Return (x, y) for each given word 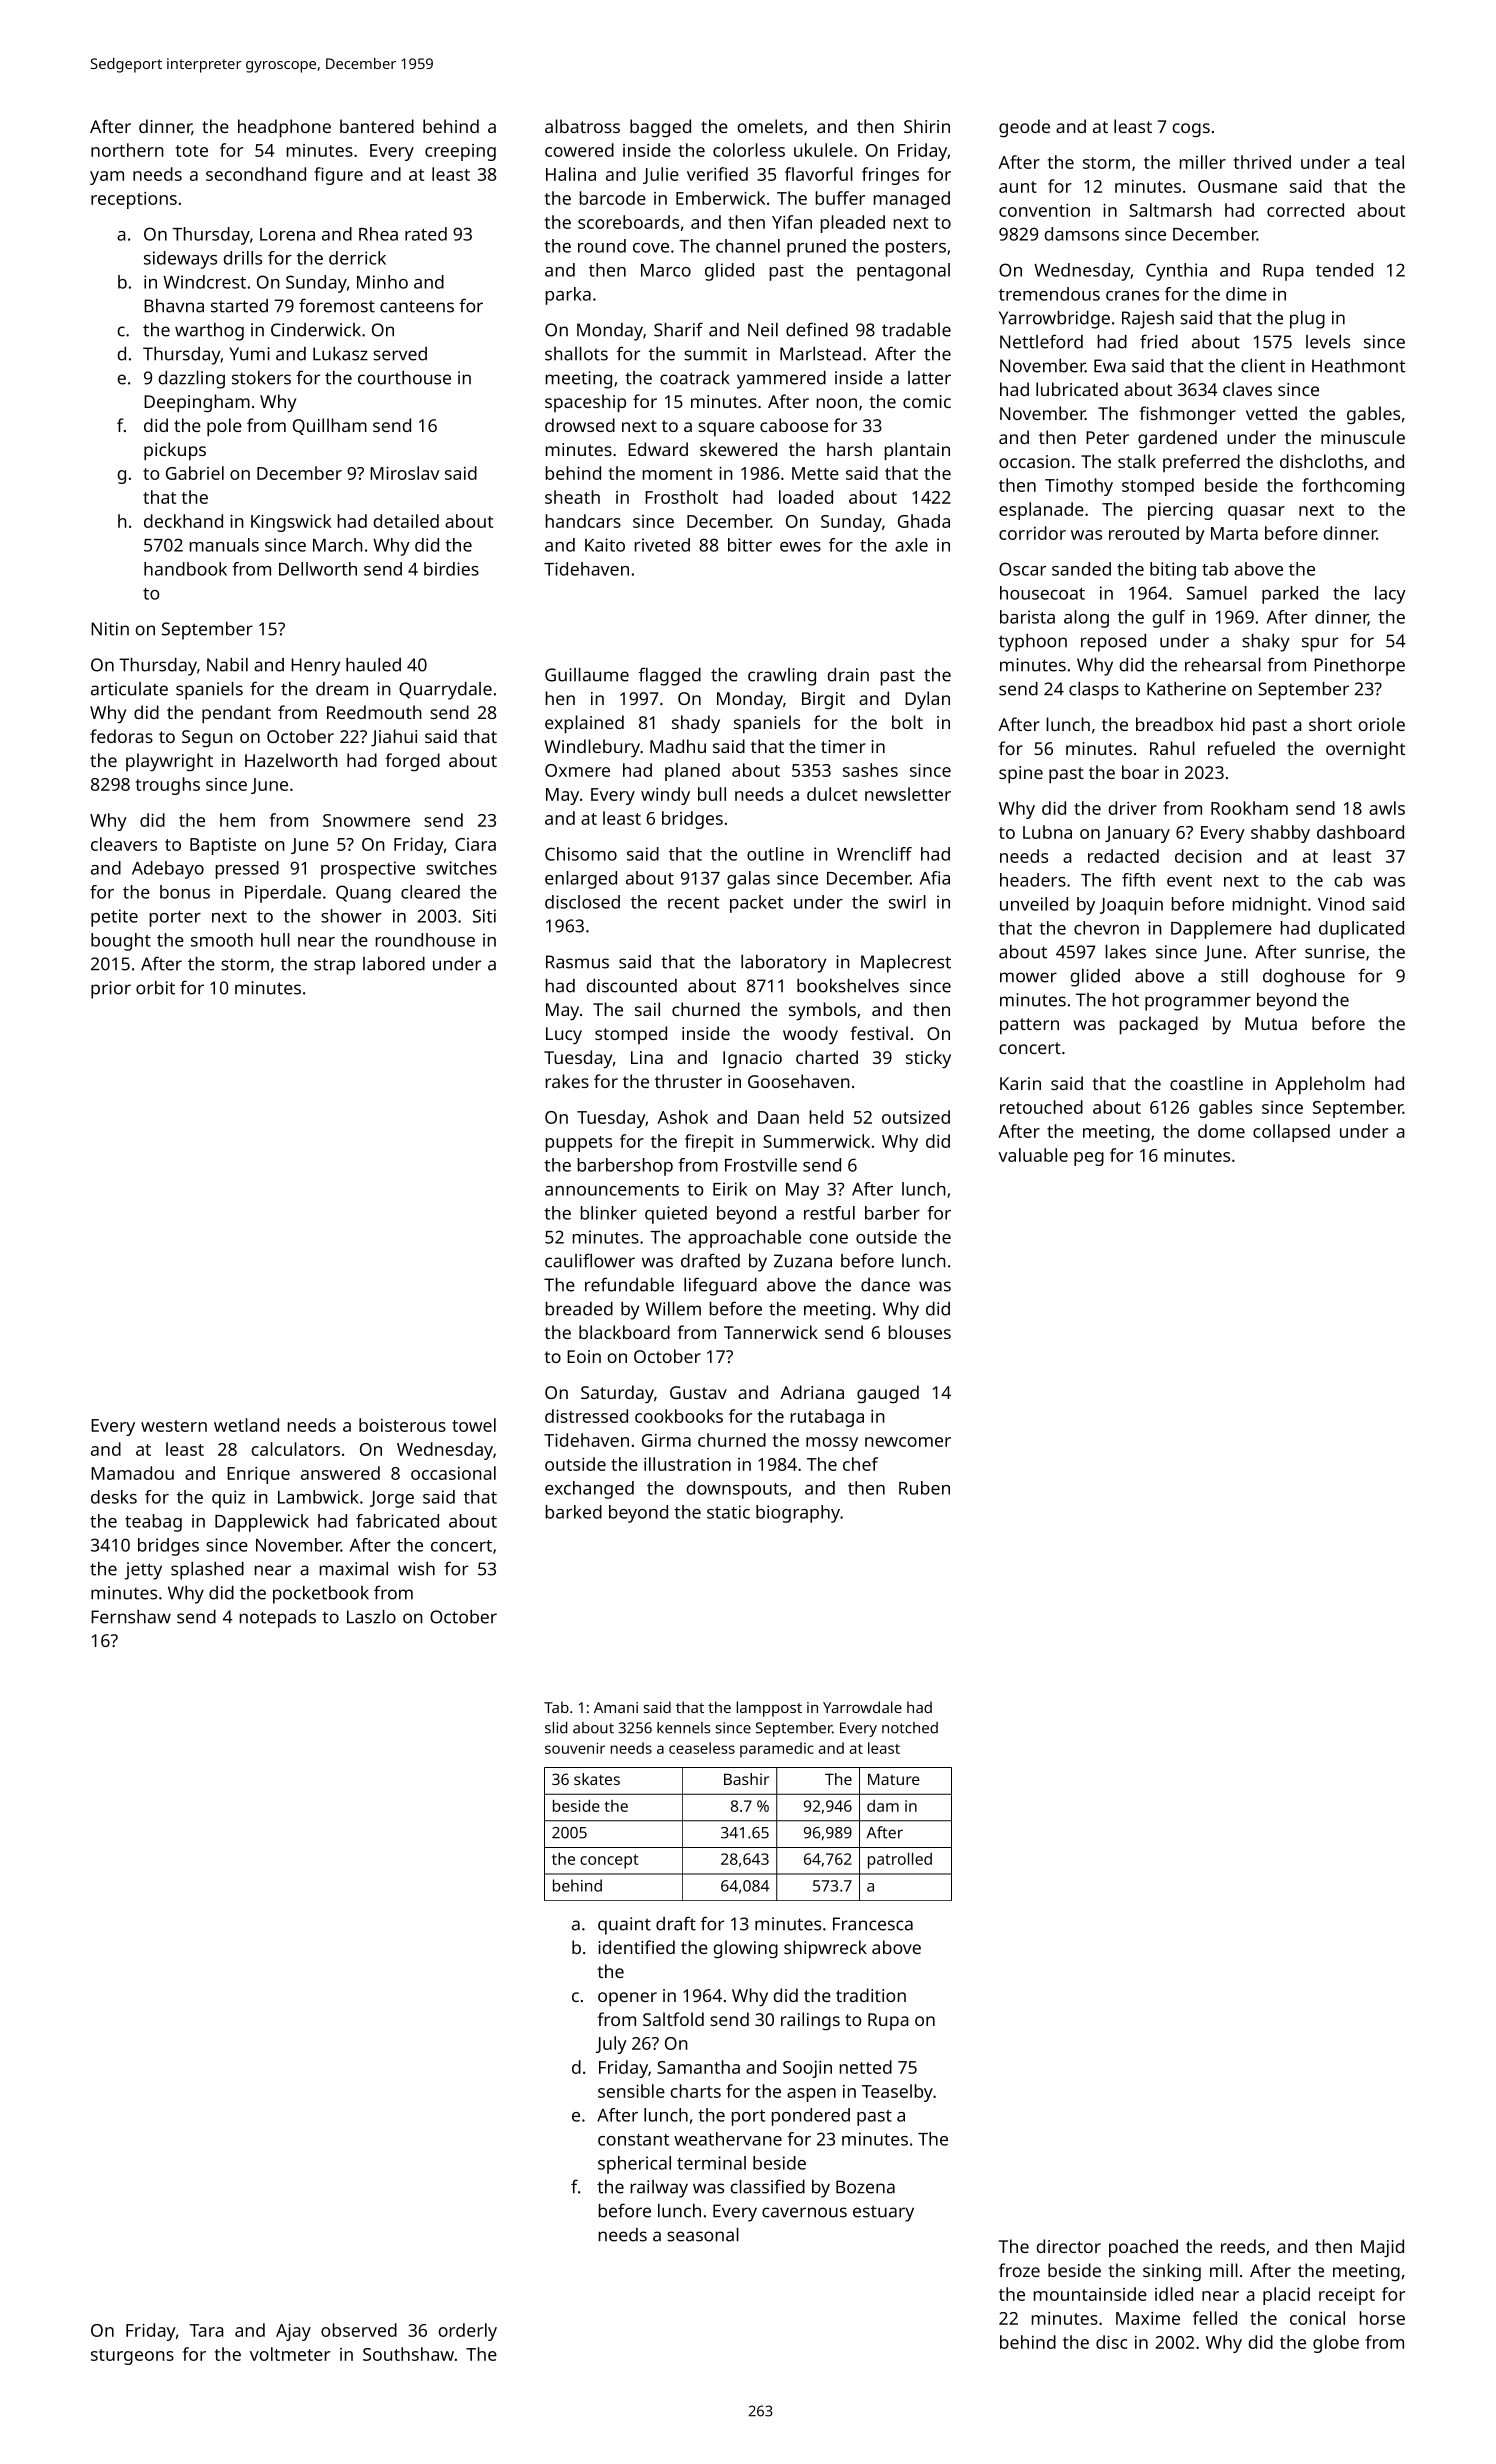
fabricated (397, 1521)
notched (910, 1728)
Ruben (924, 1488)
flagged (670, 676)
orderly (467, 2332)
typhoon (1033, 643)
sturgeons (132, 2357)
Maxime (1148, 2318)
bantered (377, 126)
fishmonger (1187, 415)
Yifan (792, 222)
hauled (373, 665)
